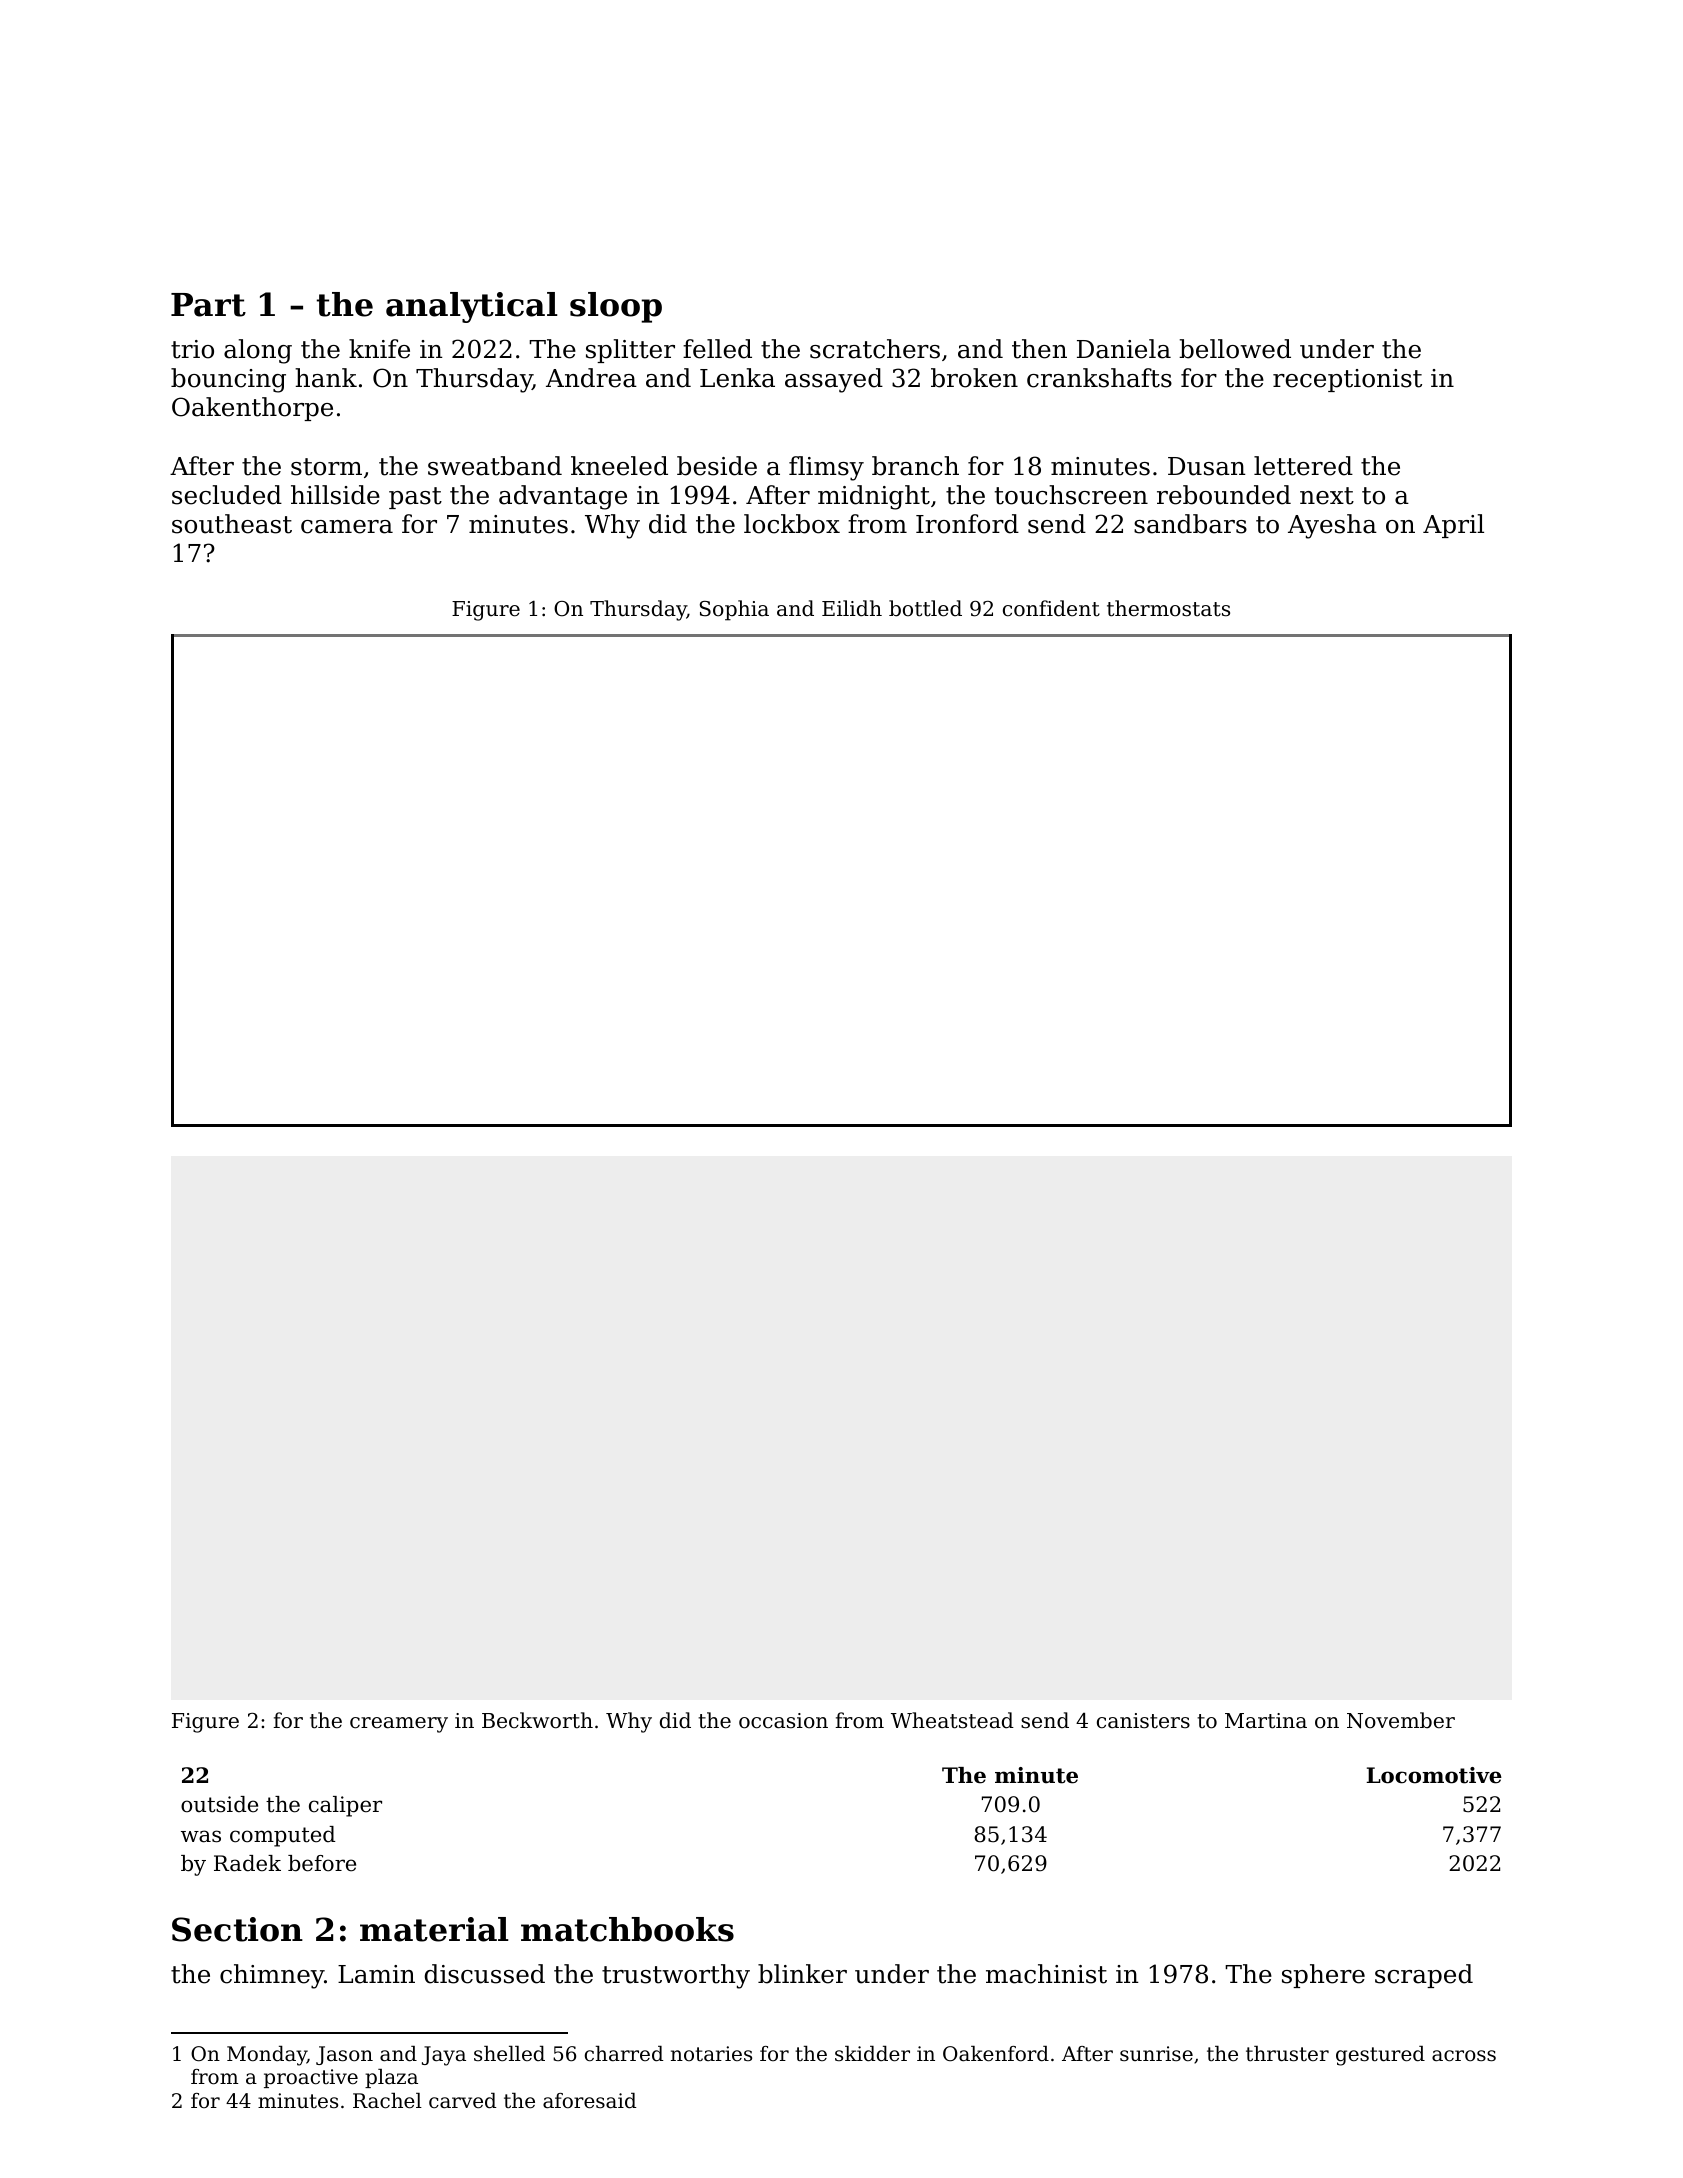 This screenshot has height=2178, width=1683. I want to click on aforesaid, so click(590, 2101).
